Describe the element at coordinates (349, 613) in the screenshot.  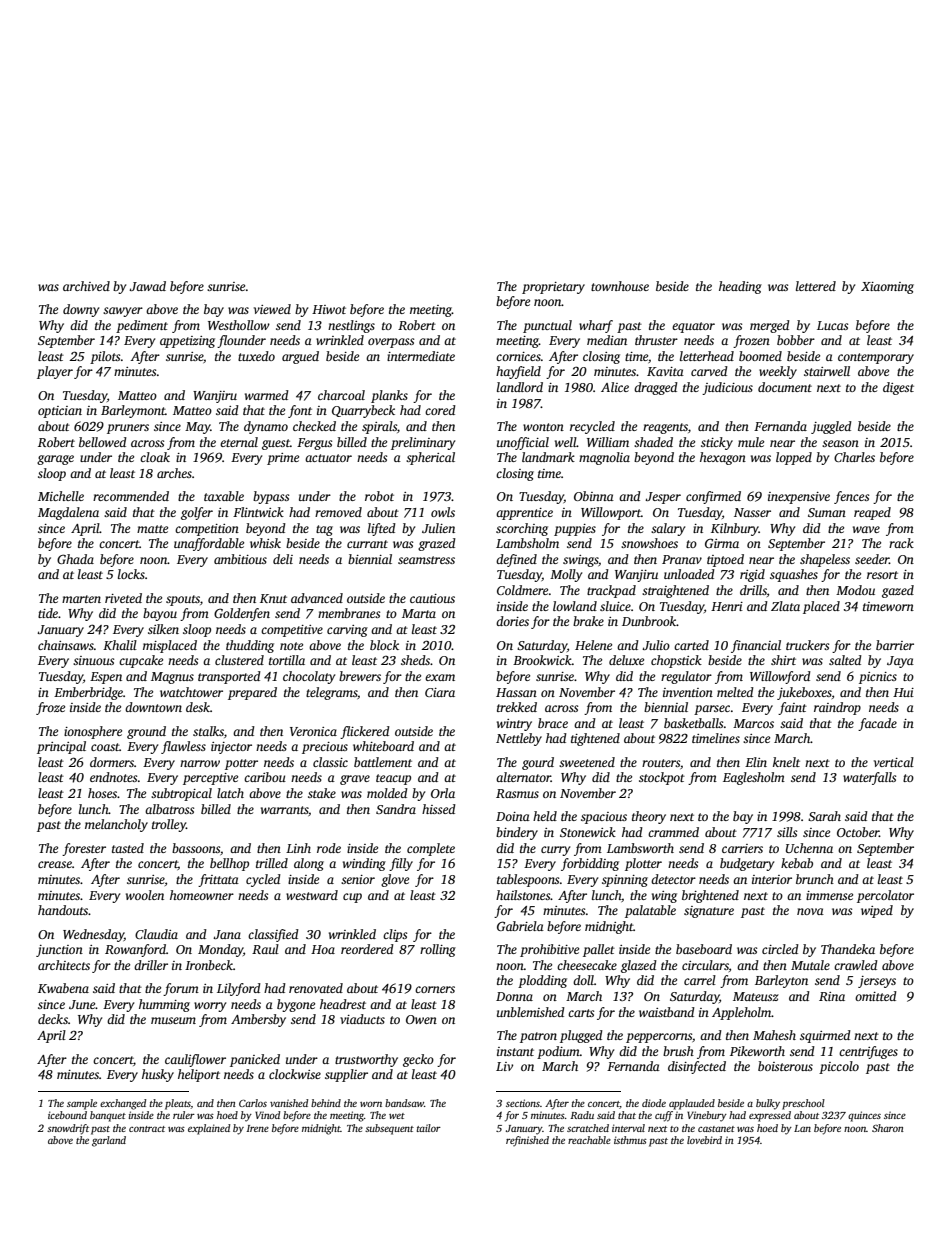
I see `membranes` at that location.
